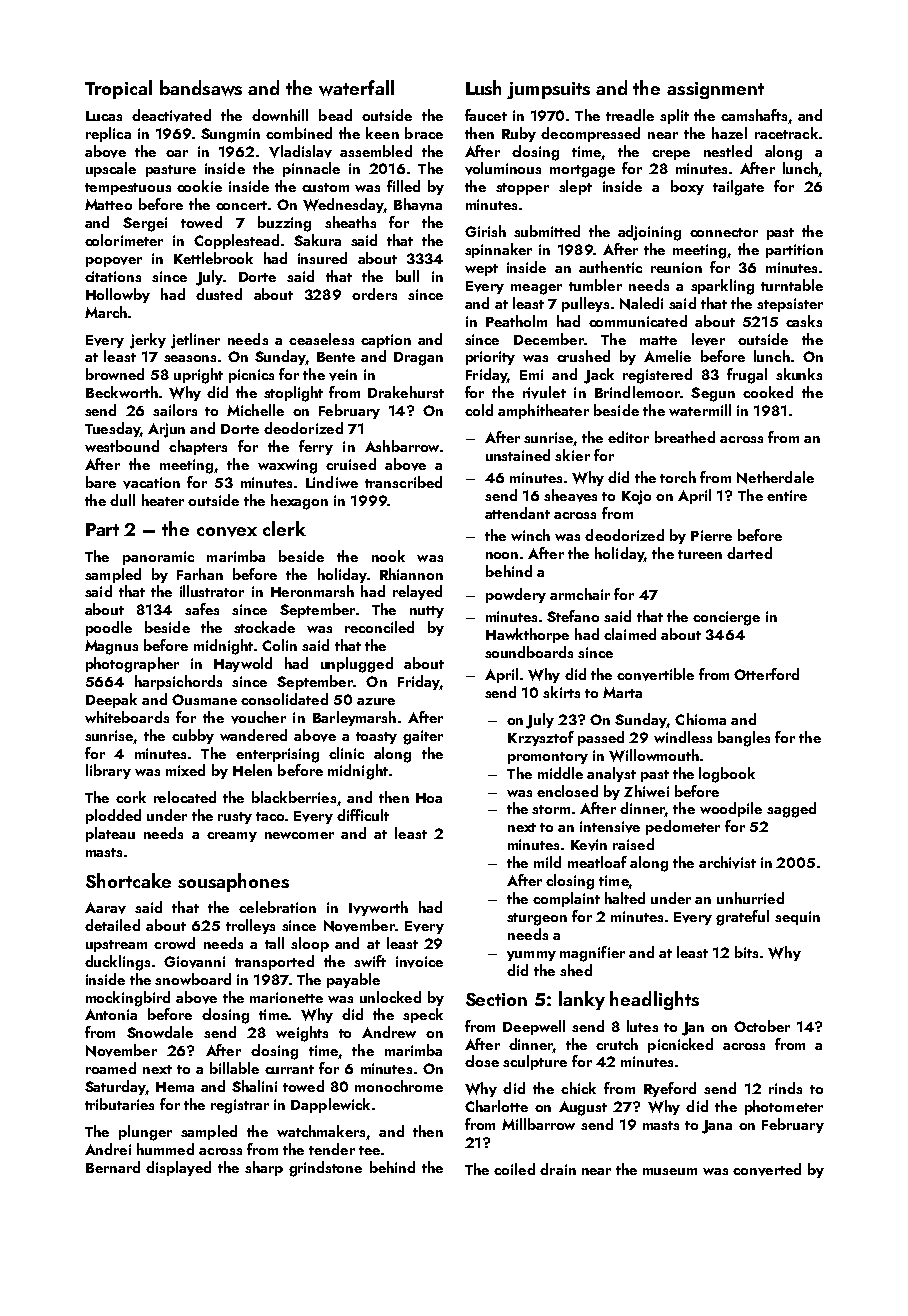  What do you see at coordinates (625, 898) in the screenshot?
I see `halted` at bounding box center [625, 898].
